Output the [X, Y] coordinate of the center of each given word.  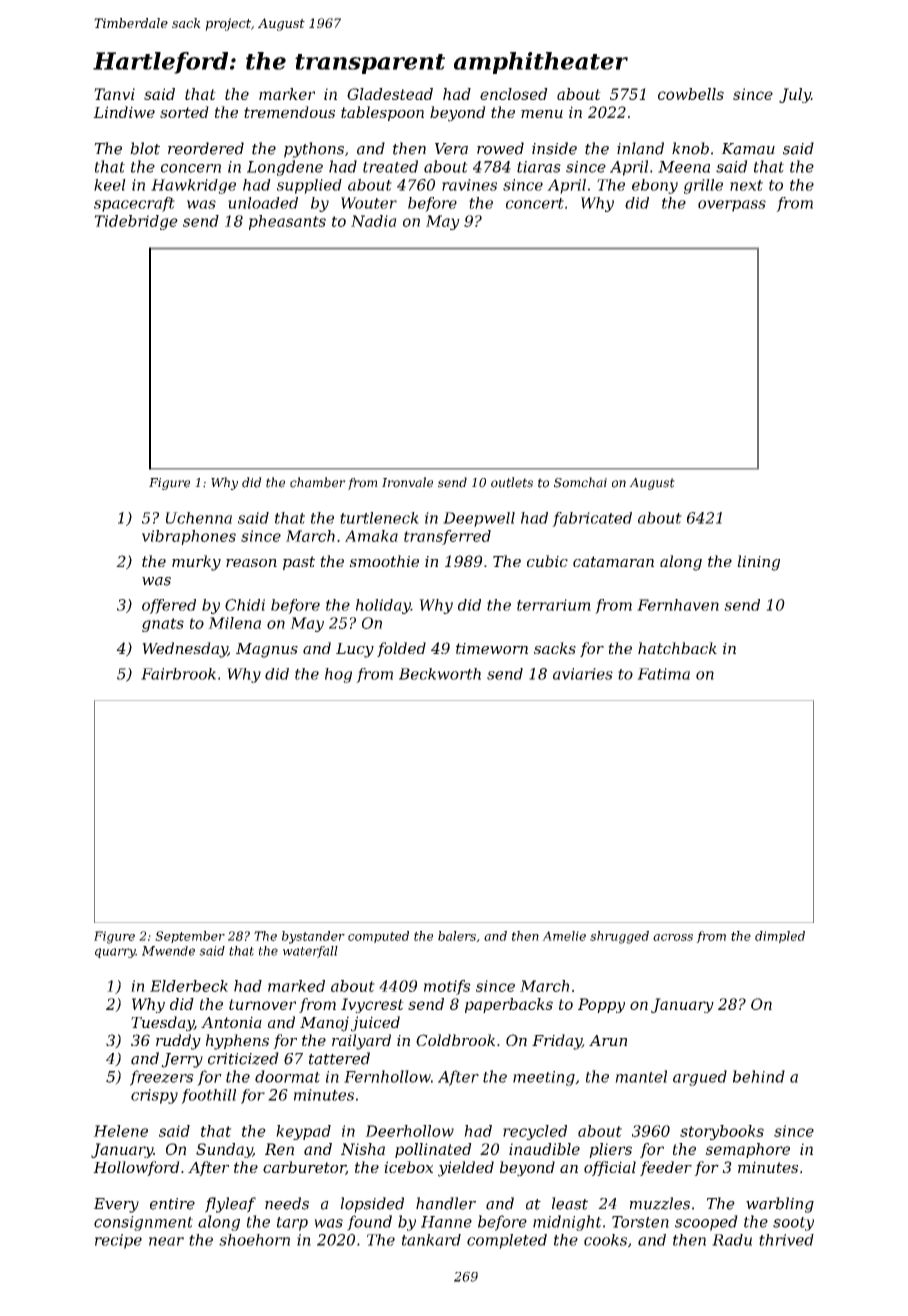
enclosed [514, 94]
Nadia [374, 221]
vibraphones [189, 537]
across [673, 937]
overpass [732, 206]
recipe [118, 1241]
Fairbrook [178, 674]
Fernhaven [678, 605]
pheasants [287, 222]
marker [287, 94]
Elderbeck [189, 986]
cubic [547, 561]
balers [457, 936]
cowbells [691, 94]
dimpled [780, 937]
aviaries [583, 674]
